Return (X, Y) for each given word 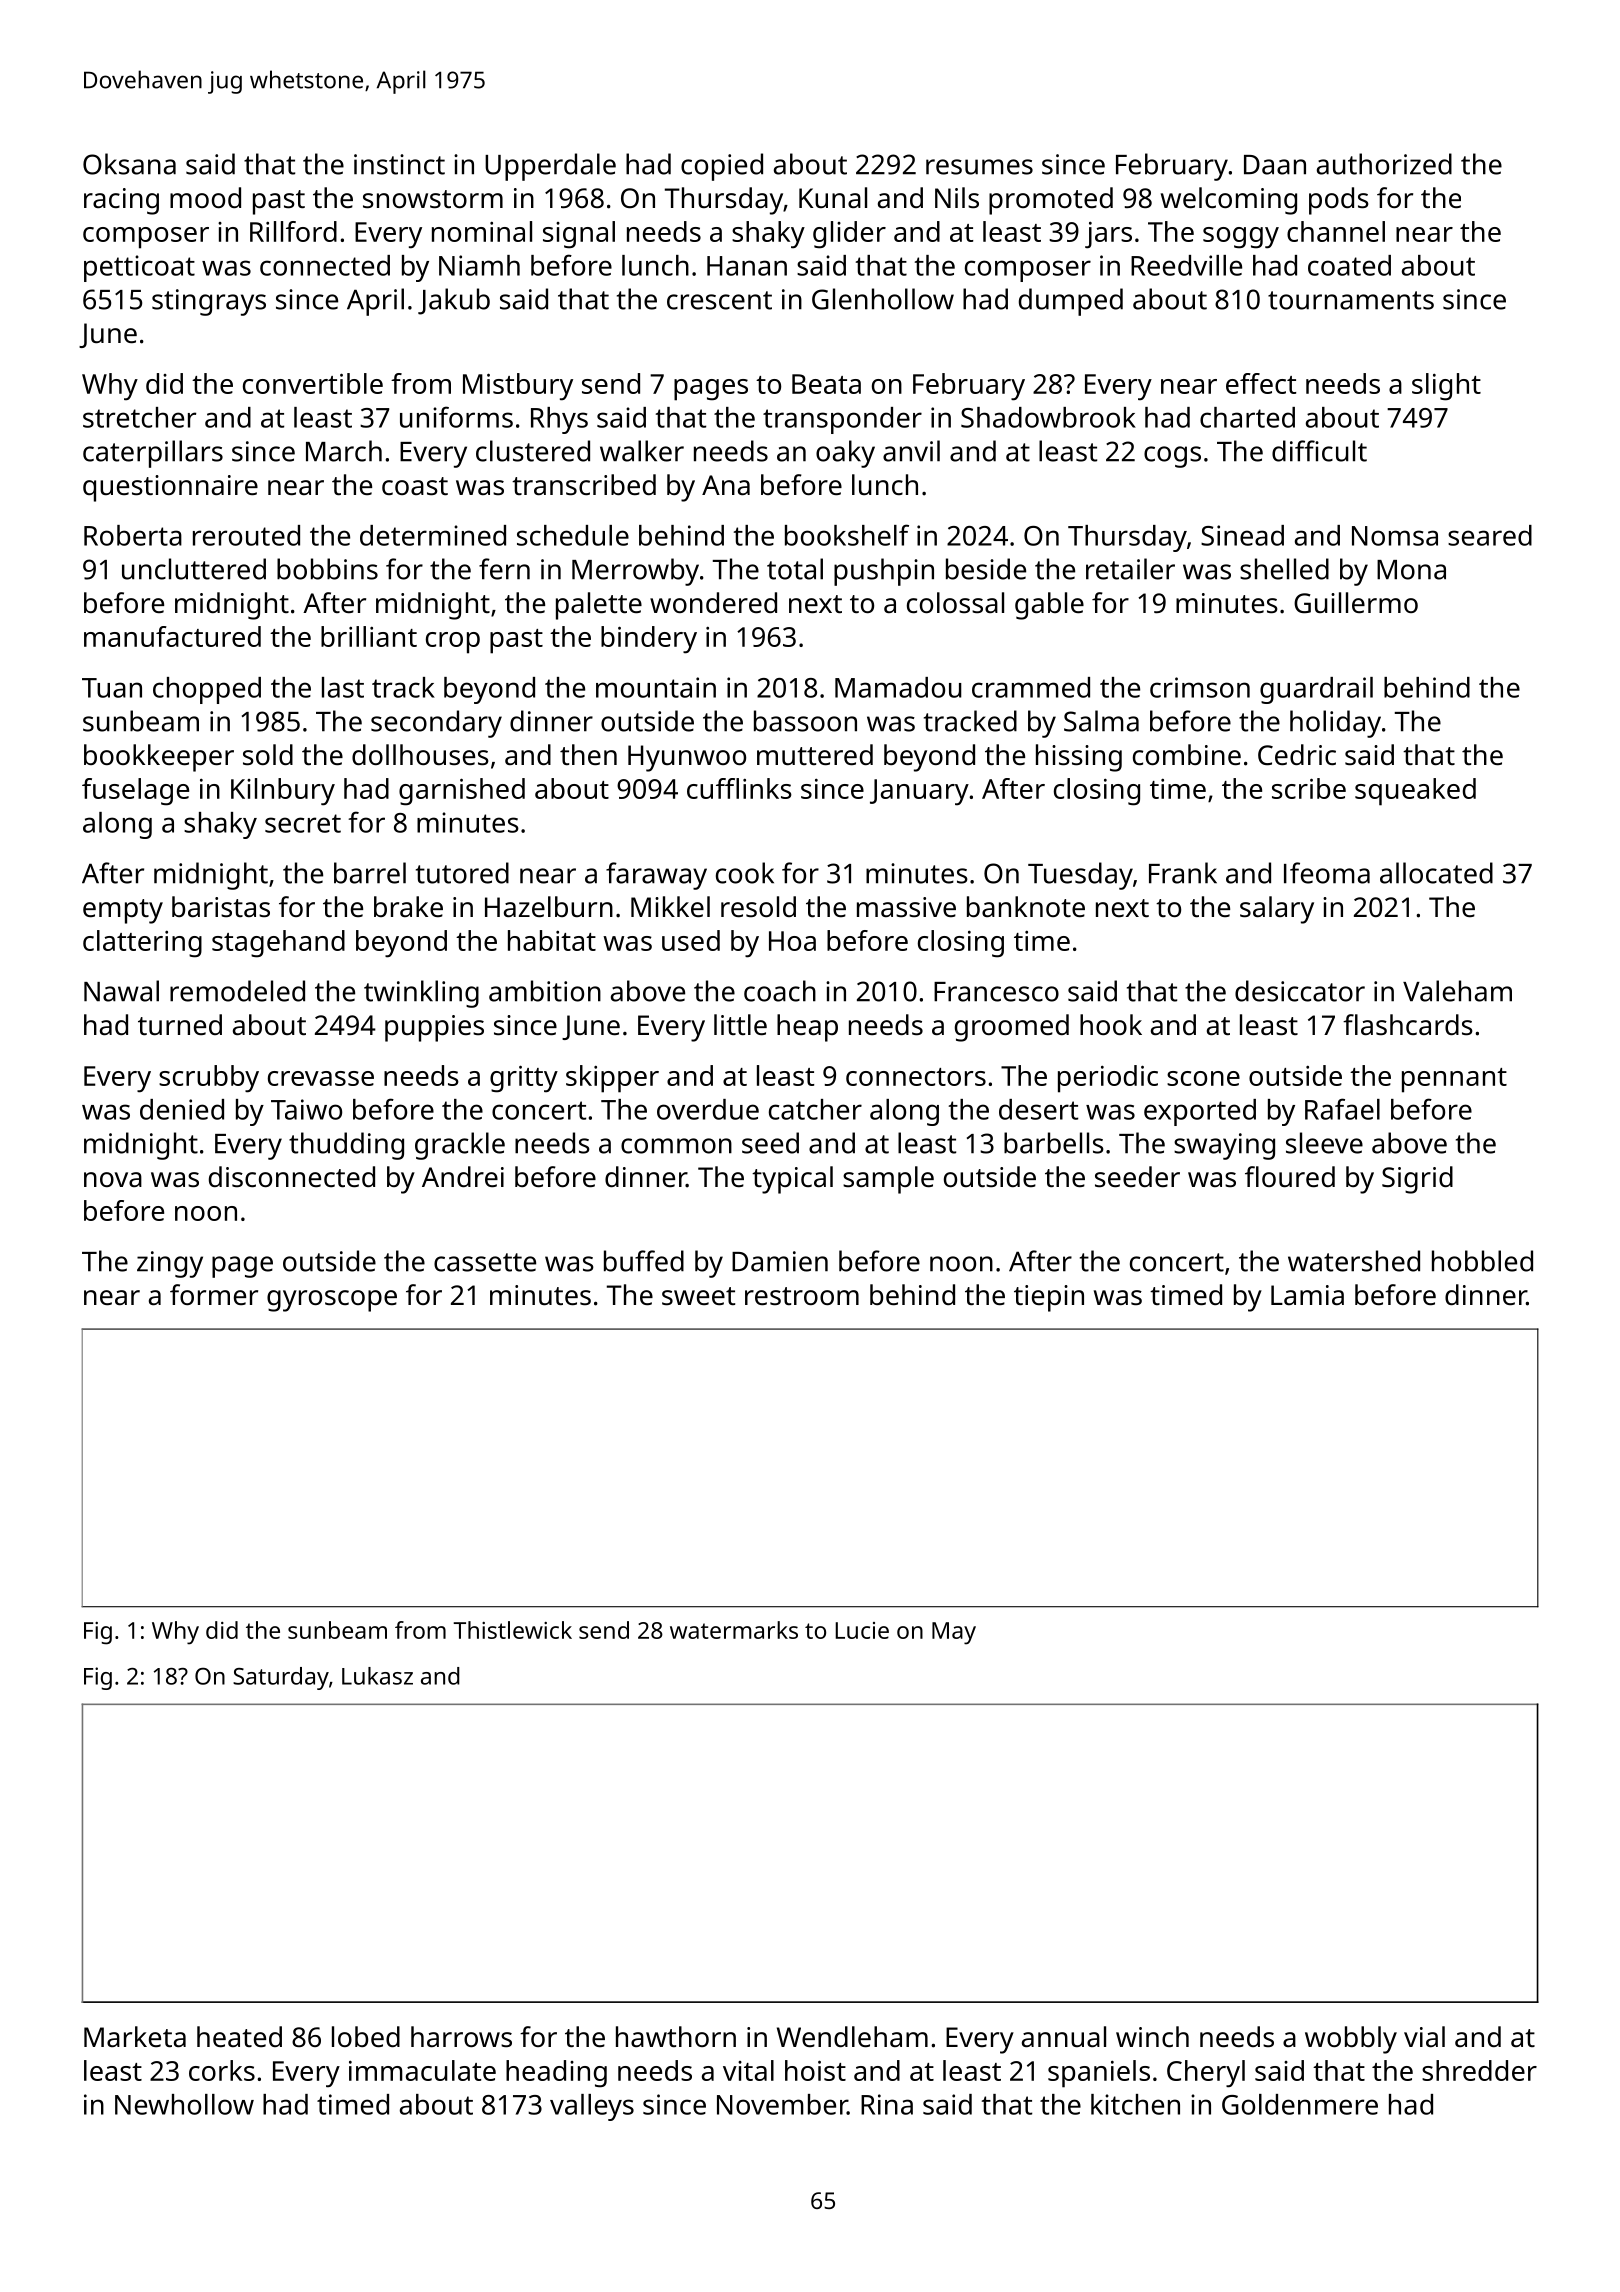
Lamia (1307, 1295)
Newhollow (184, 2104)
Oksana (129, 164)
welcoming (1229, 201)
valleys (592, 2107)
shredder (1479, 2070)
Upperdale (550, 167)
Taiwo (306, 1109)
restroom (802, 1296)
